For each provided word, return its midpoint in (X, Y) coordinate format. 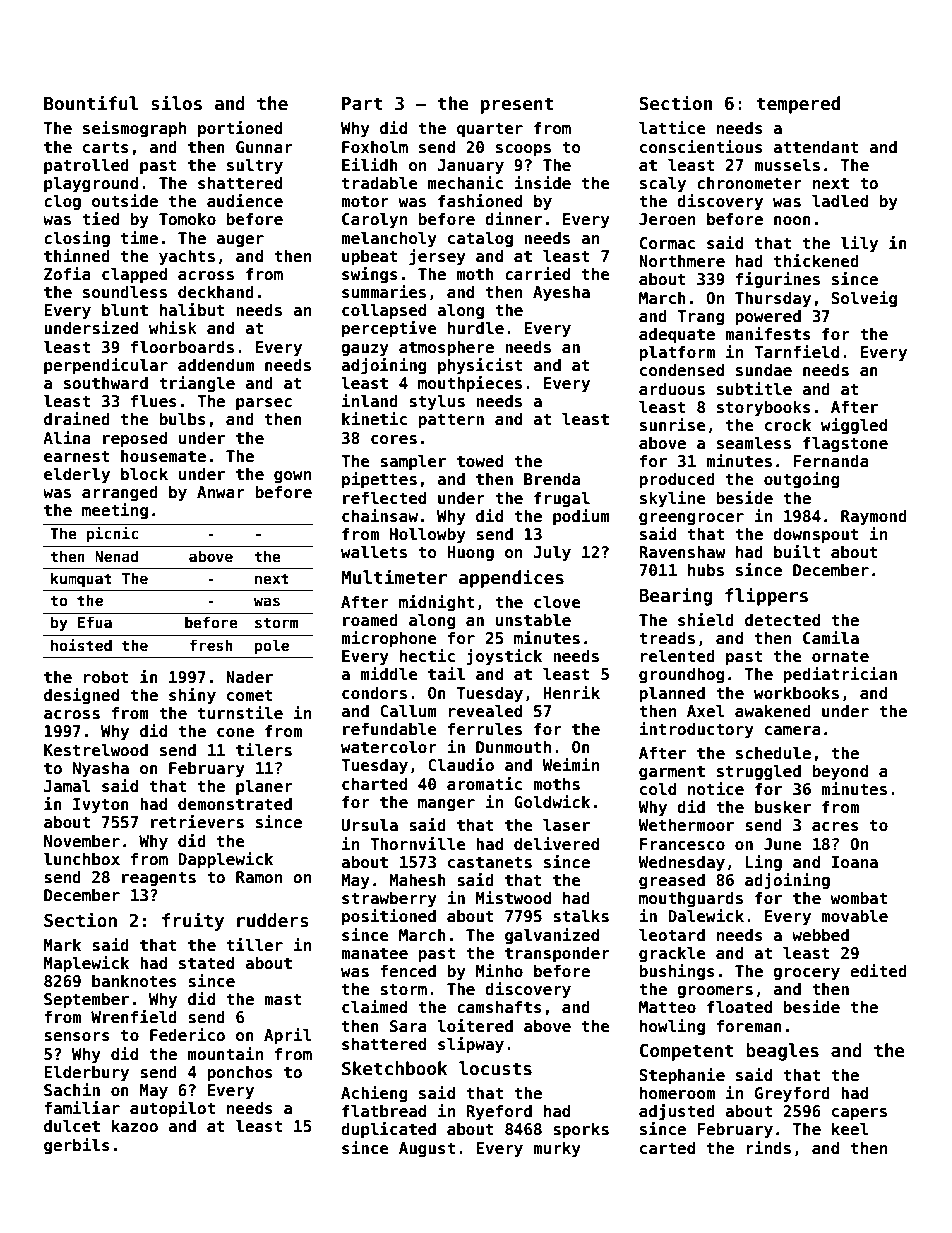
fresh (211, 645)
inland (370, 400)
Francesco (682, 844)
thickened (816, 261)
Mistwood (513, 898)
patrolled (86, 166)
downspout (816, 536)
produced (677, 481)
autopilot (172, 1109)
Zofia (67, 273)
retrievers (197, 822)
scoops (523, 150)
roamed (370, 620)
